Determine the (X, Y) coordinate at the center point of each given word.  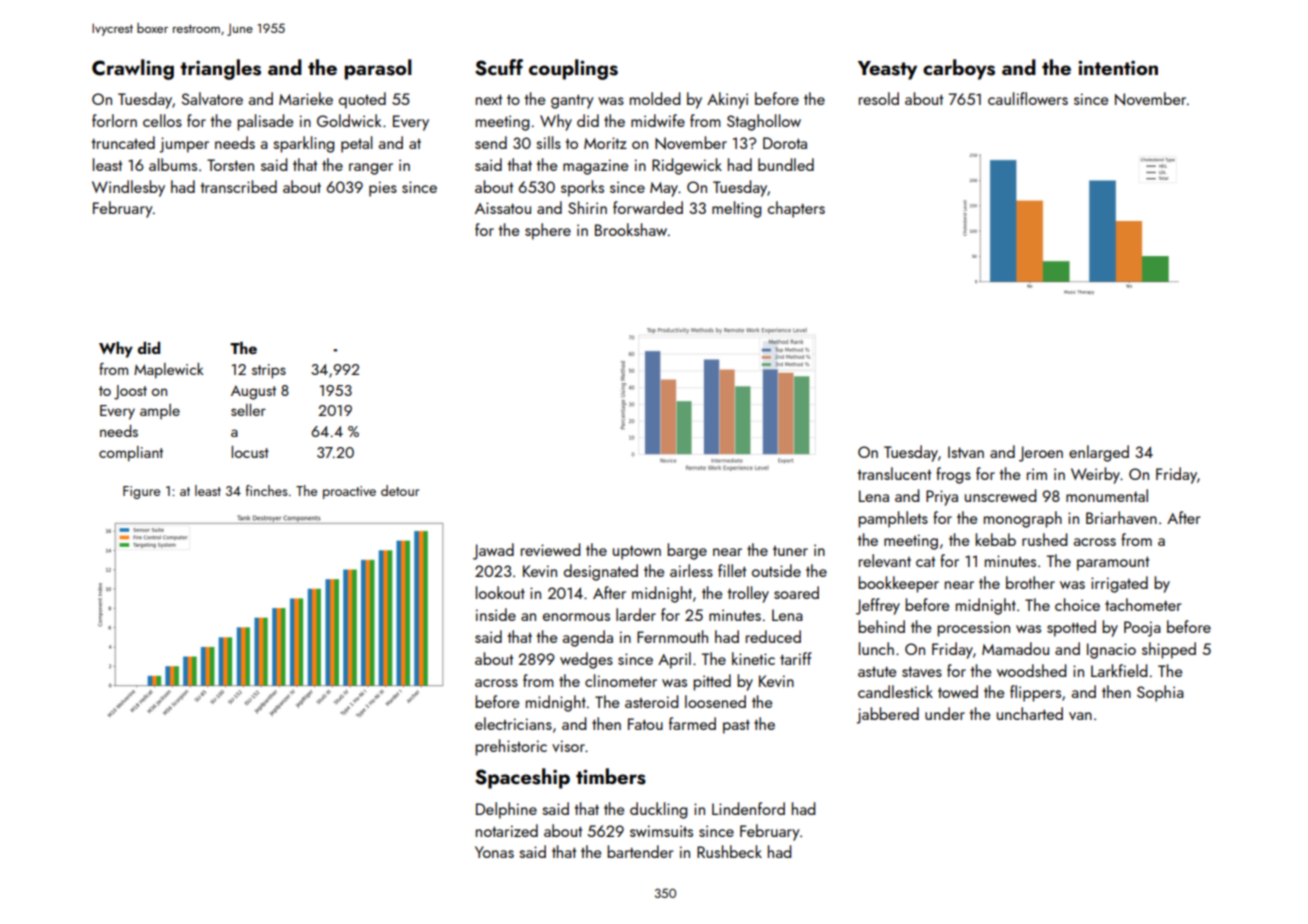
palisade (265, 122)
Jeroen (1041, 454)
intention (1118, 67)
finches (267, 490)
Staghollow (764, 122)
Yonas (494, 852)
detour (400, 490)
